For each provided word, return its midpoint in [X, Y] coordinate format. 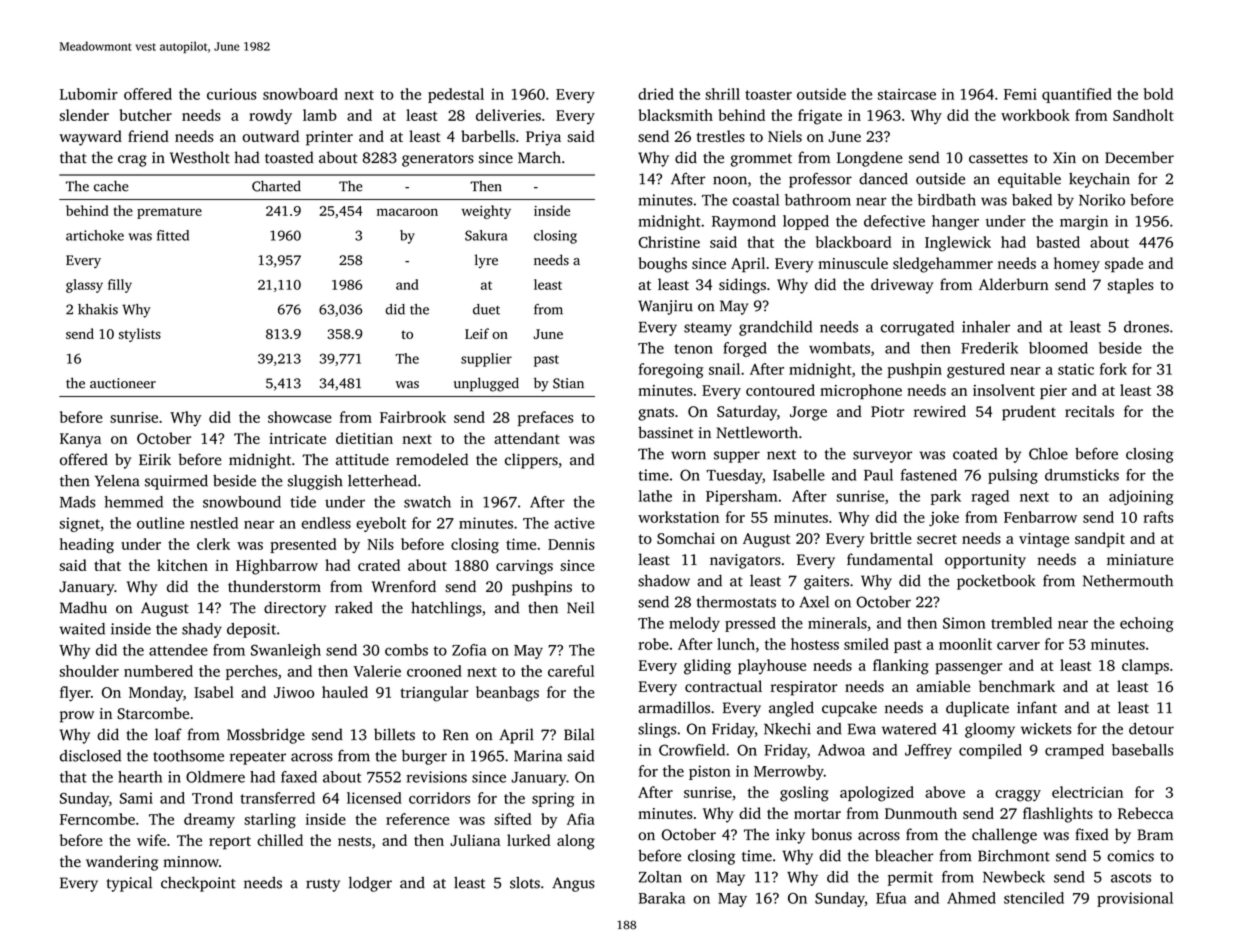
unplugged [486, 384]
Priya [543, 138]
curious [232, 94]
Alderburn [1013, 284]
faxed [299, 777]
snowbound [242, 502]
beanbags [507, 694]
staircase [907, 94]
